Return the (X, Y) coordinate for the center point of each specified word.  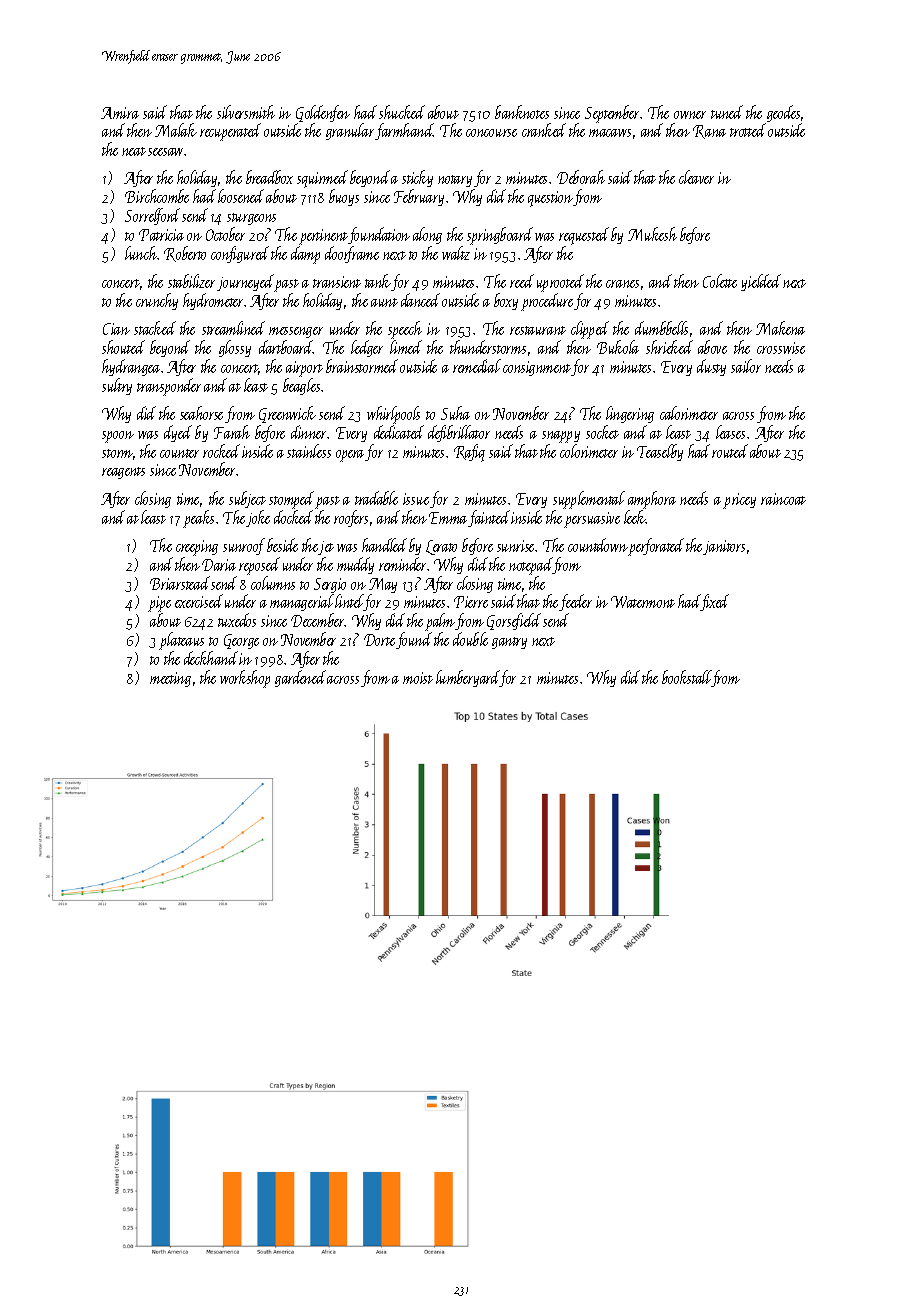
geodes (783, 113)
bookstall (687, 678)
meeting (170, 679)
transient (337, 282)
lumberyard (468, 678)
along (427, 235)
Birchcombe (157, 196)
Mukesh (652, 234)
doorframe (352, 254)
